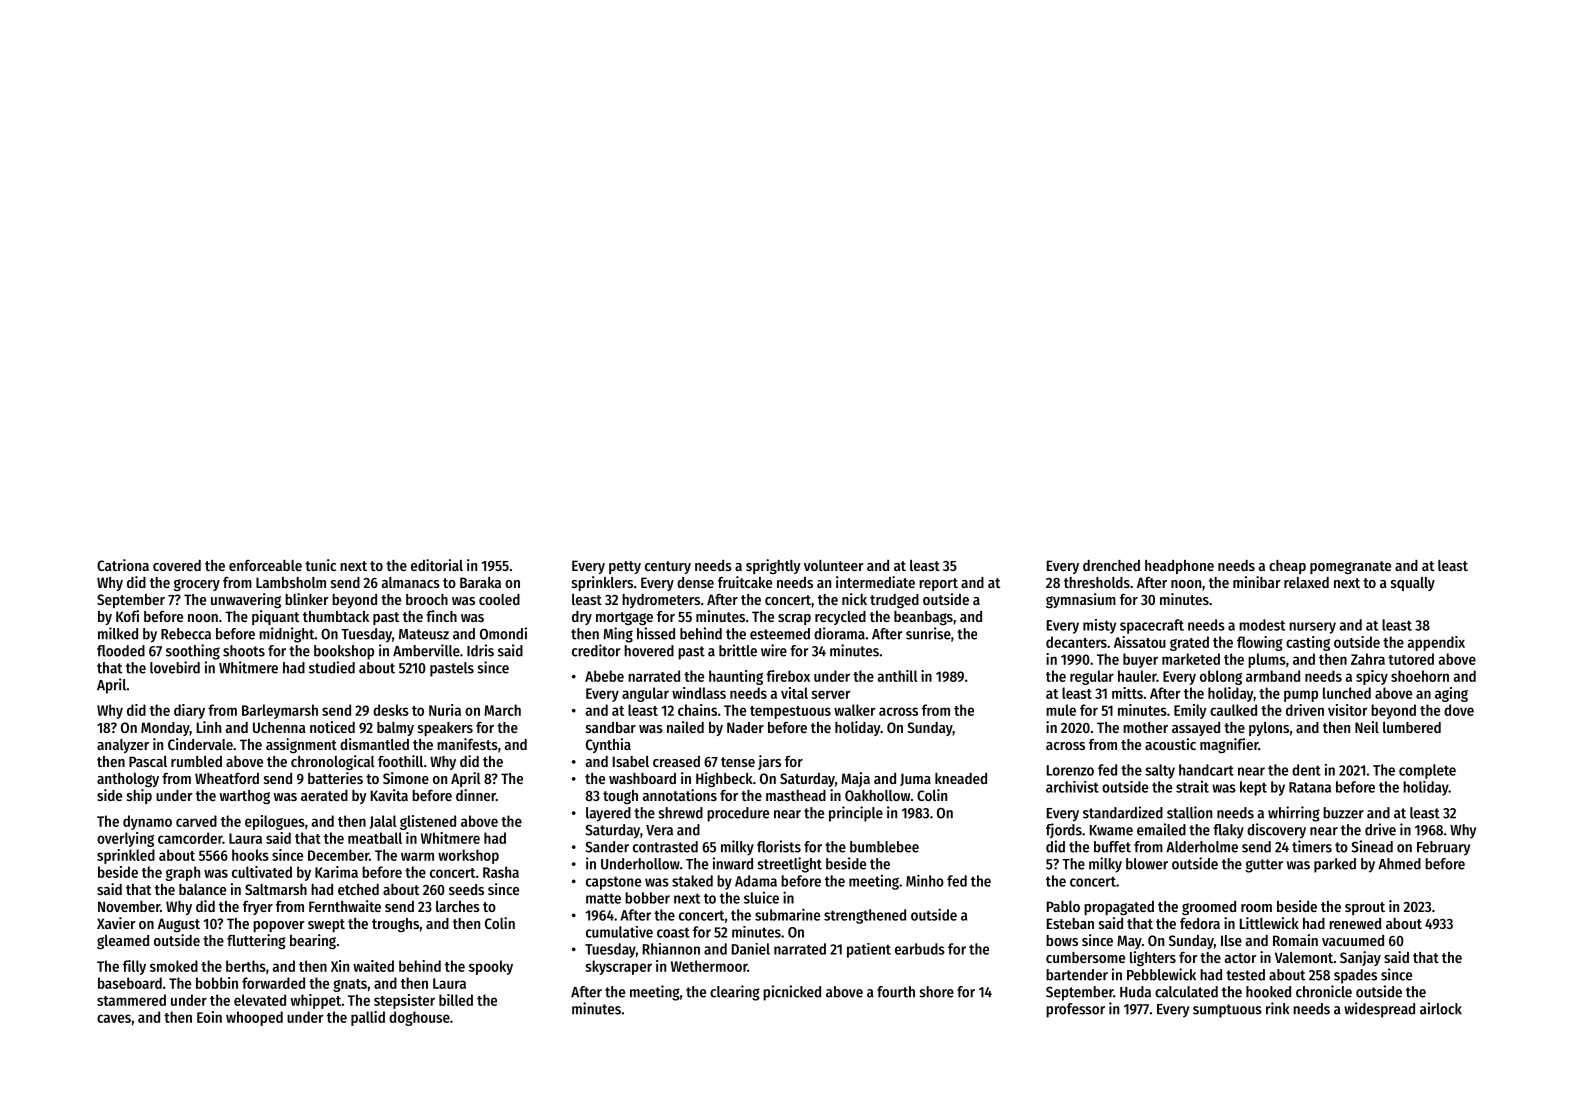  Describe the element at coordinates (738, 762) in the image. I see `tense` at that location.
